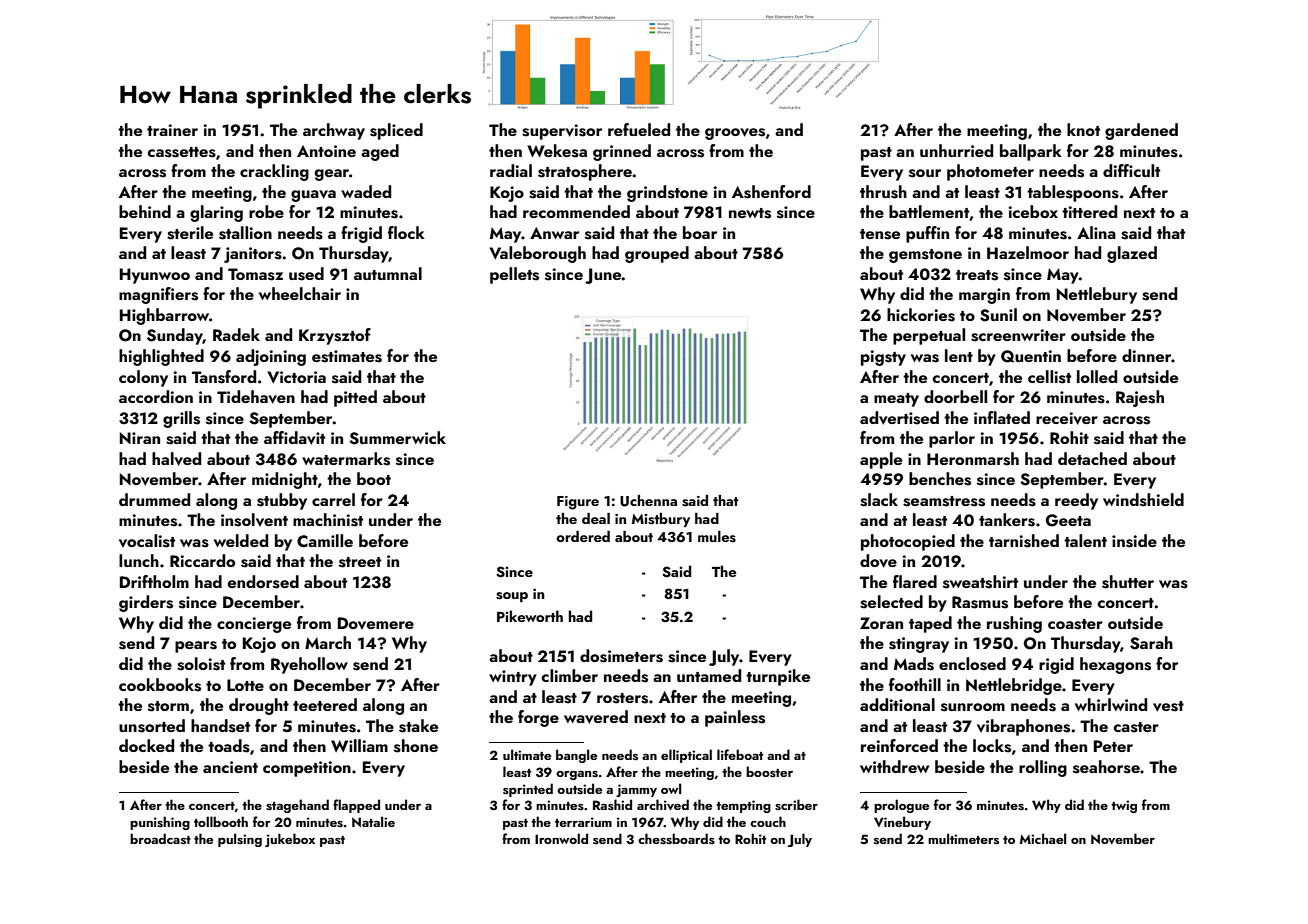  Describe the element at coordinates (735, 134) in the document. I see `grooves` at that location.
